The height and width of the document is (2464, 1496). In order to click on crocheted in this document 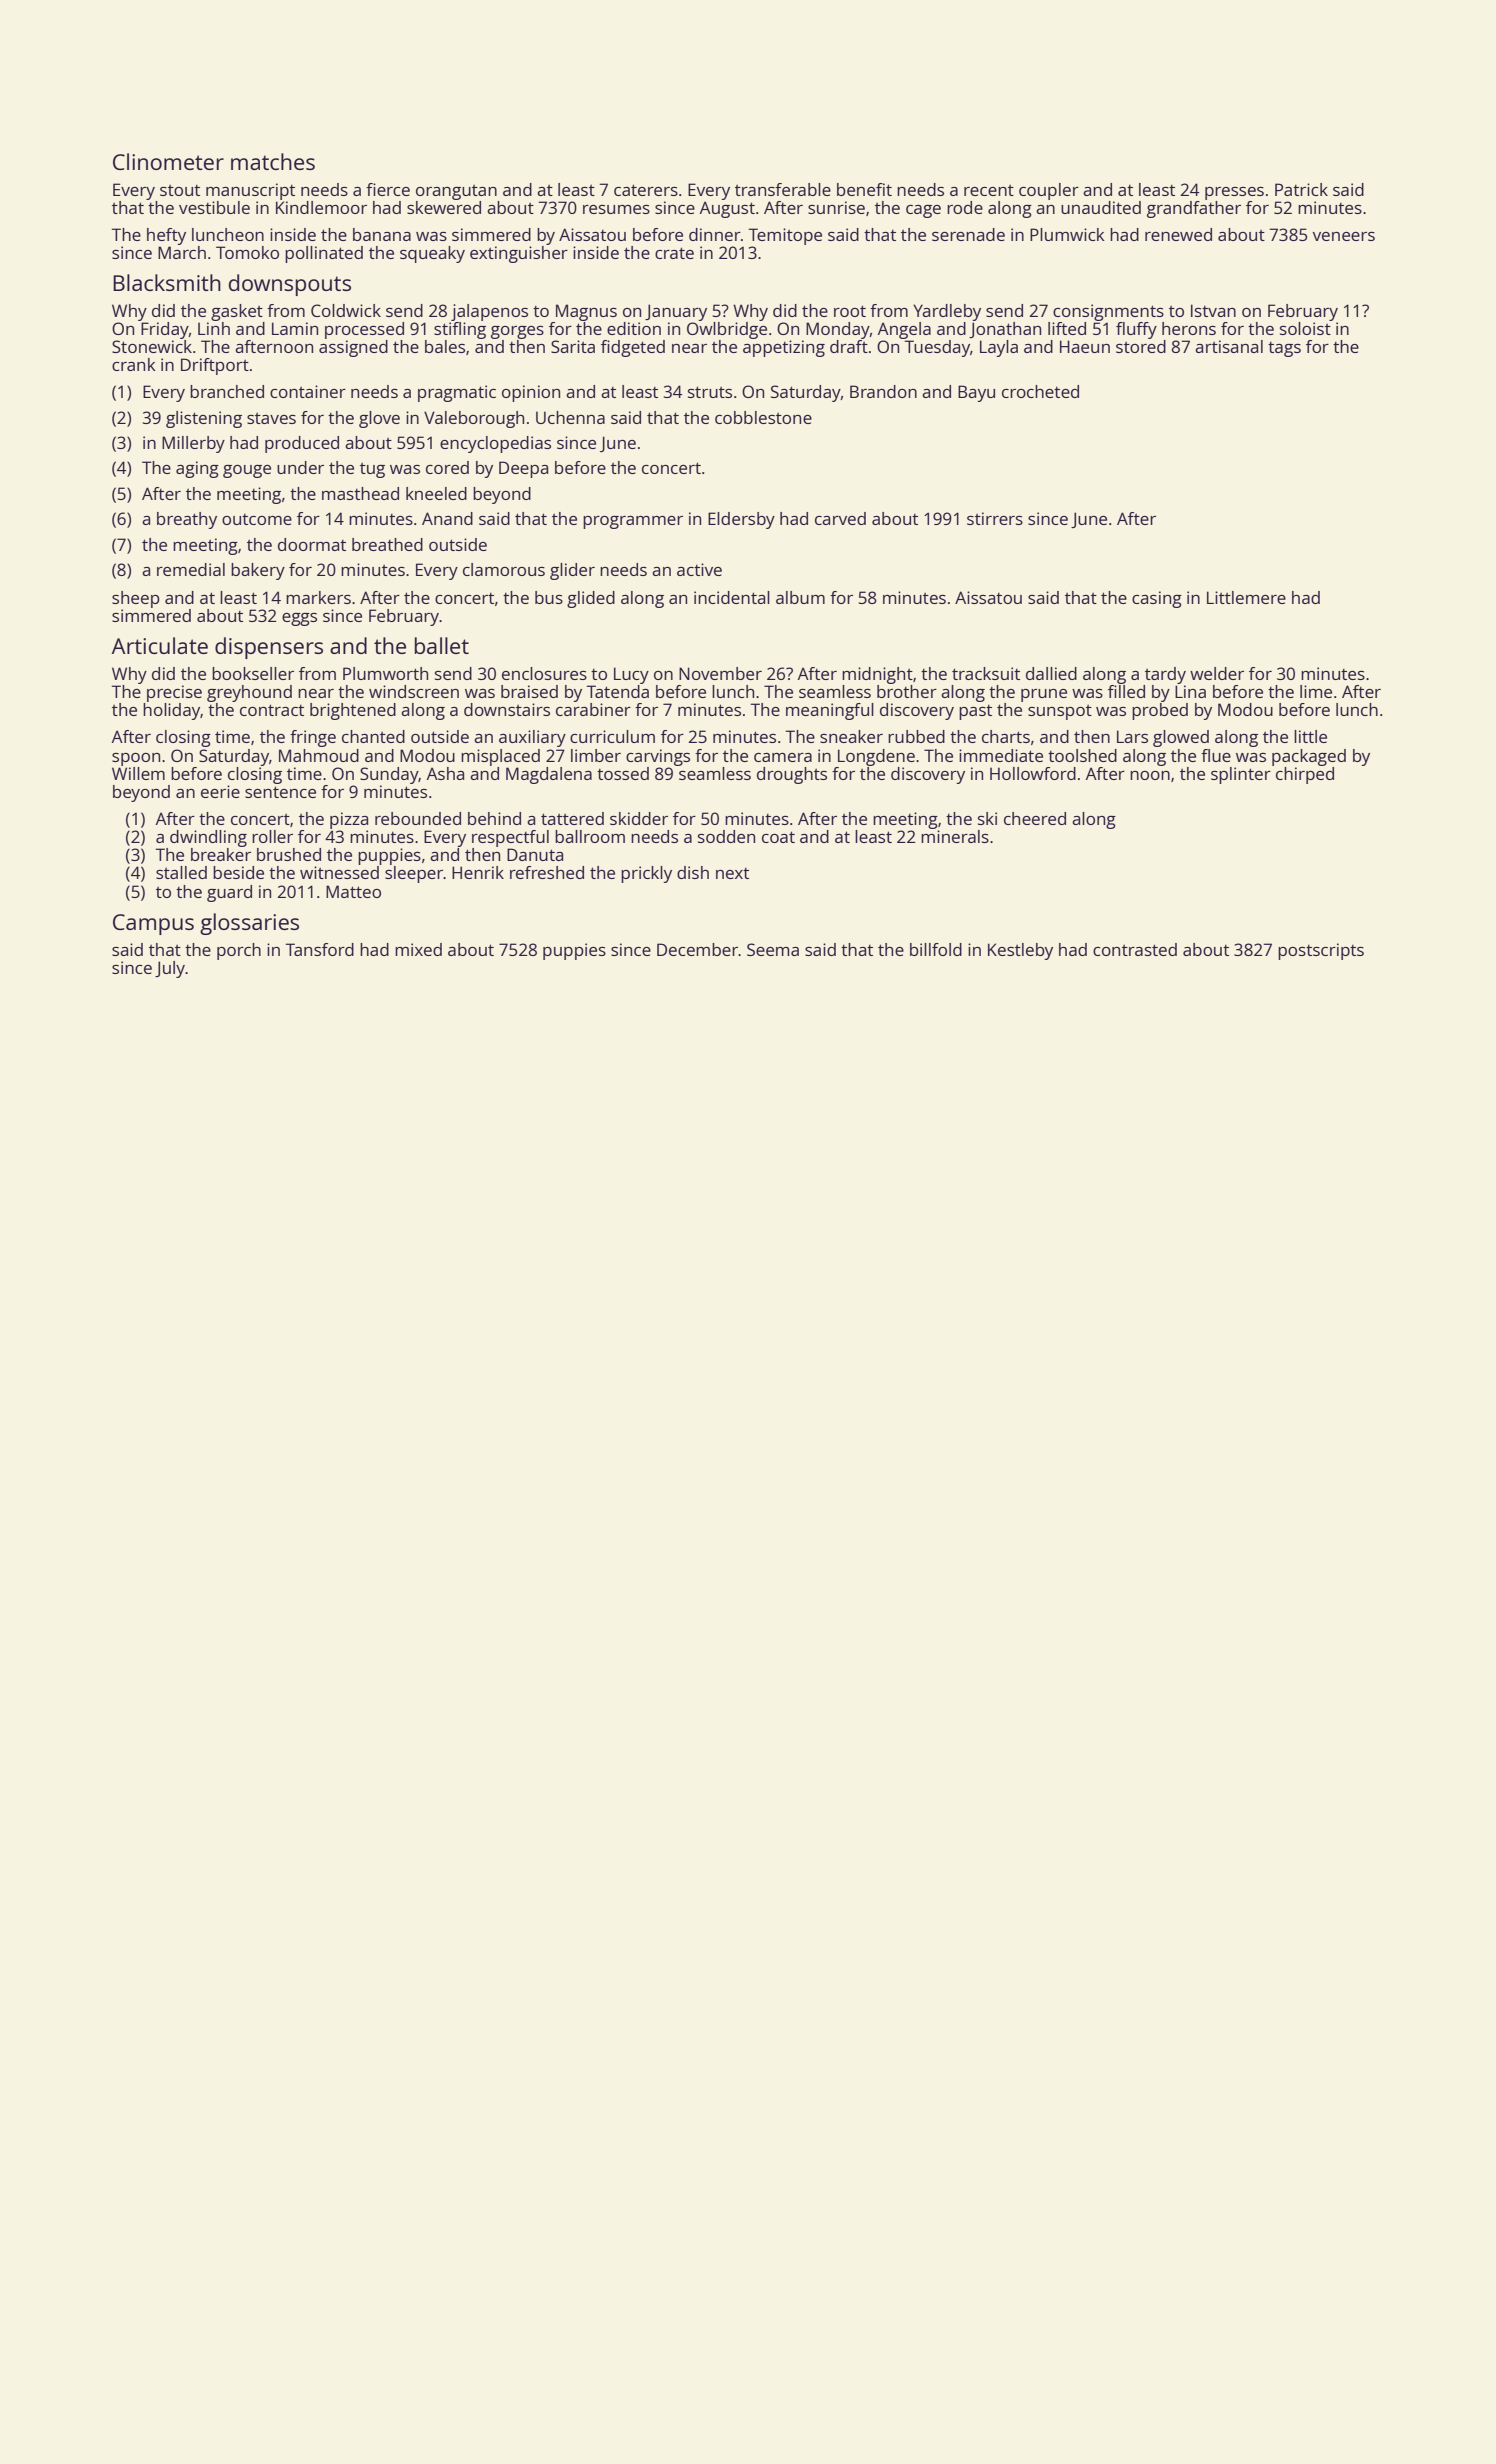, I will do `click(1040, 391)`.
